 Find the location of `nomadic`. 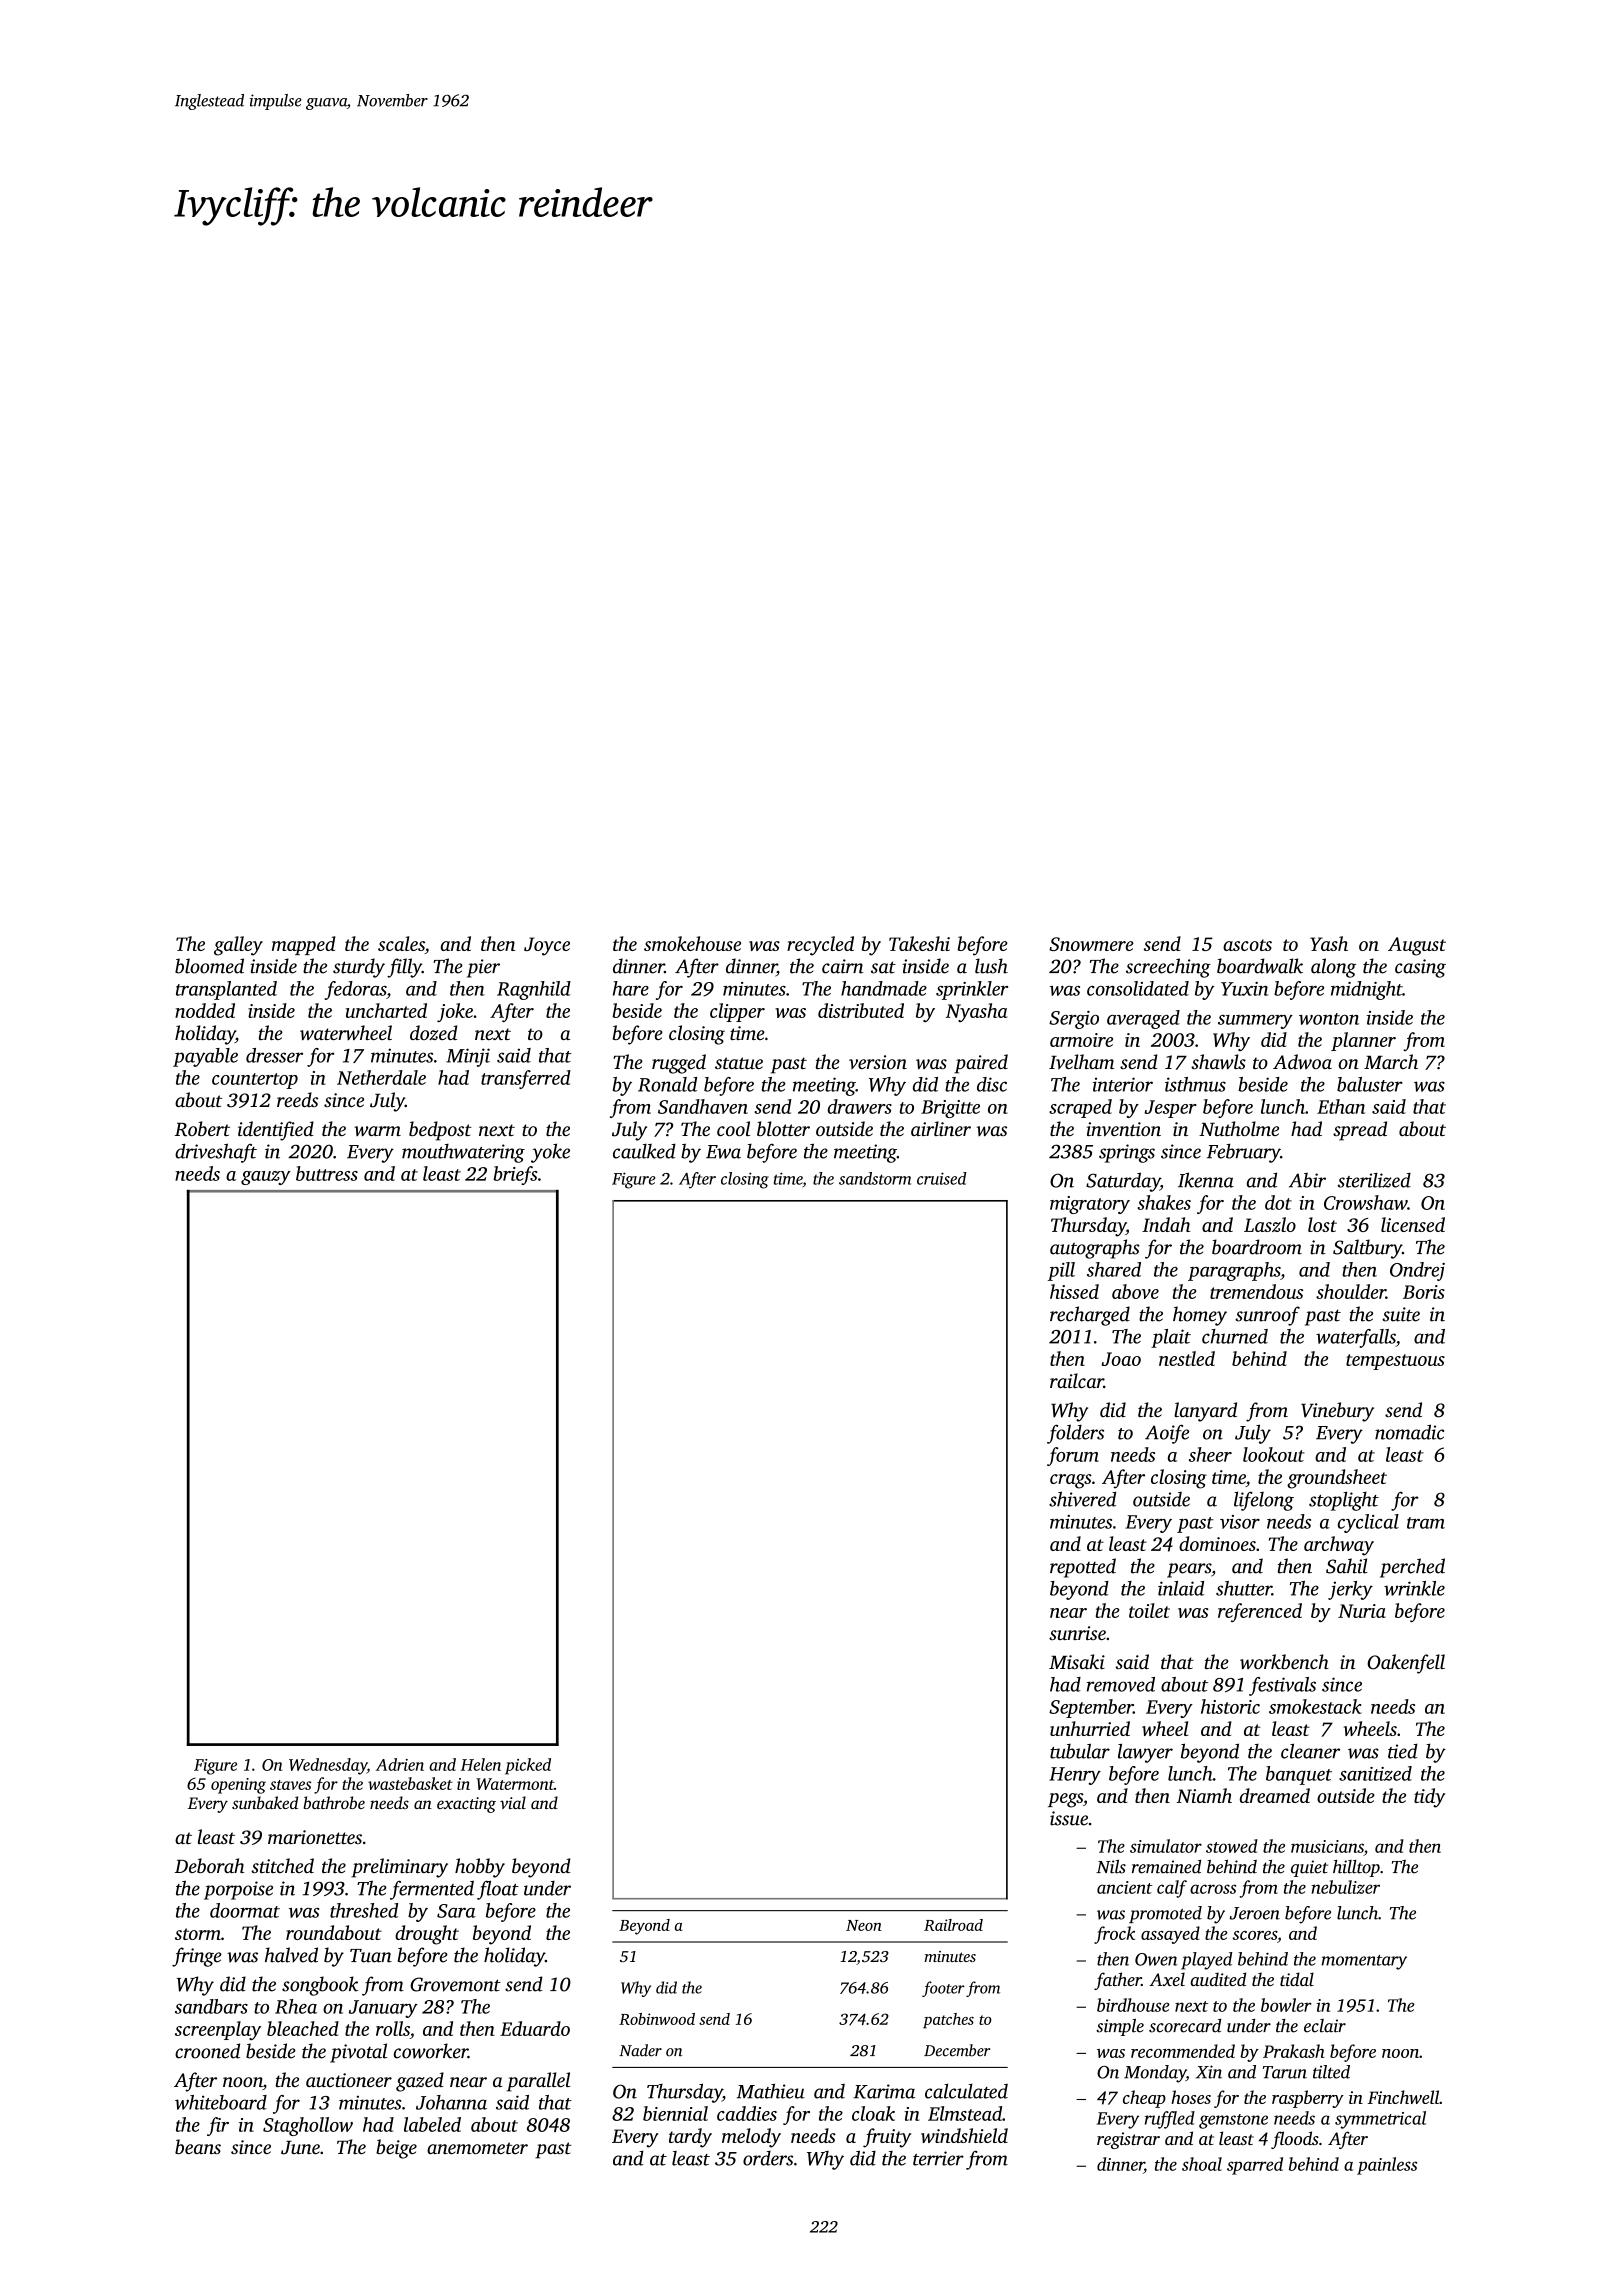

nomadic is located at coordinates (1409, 1432).
